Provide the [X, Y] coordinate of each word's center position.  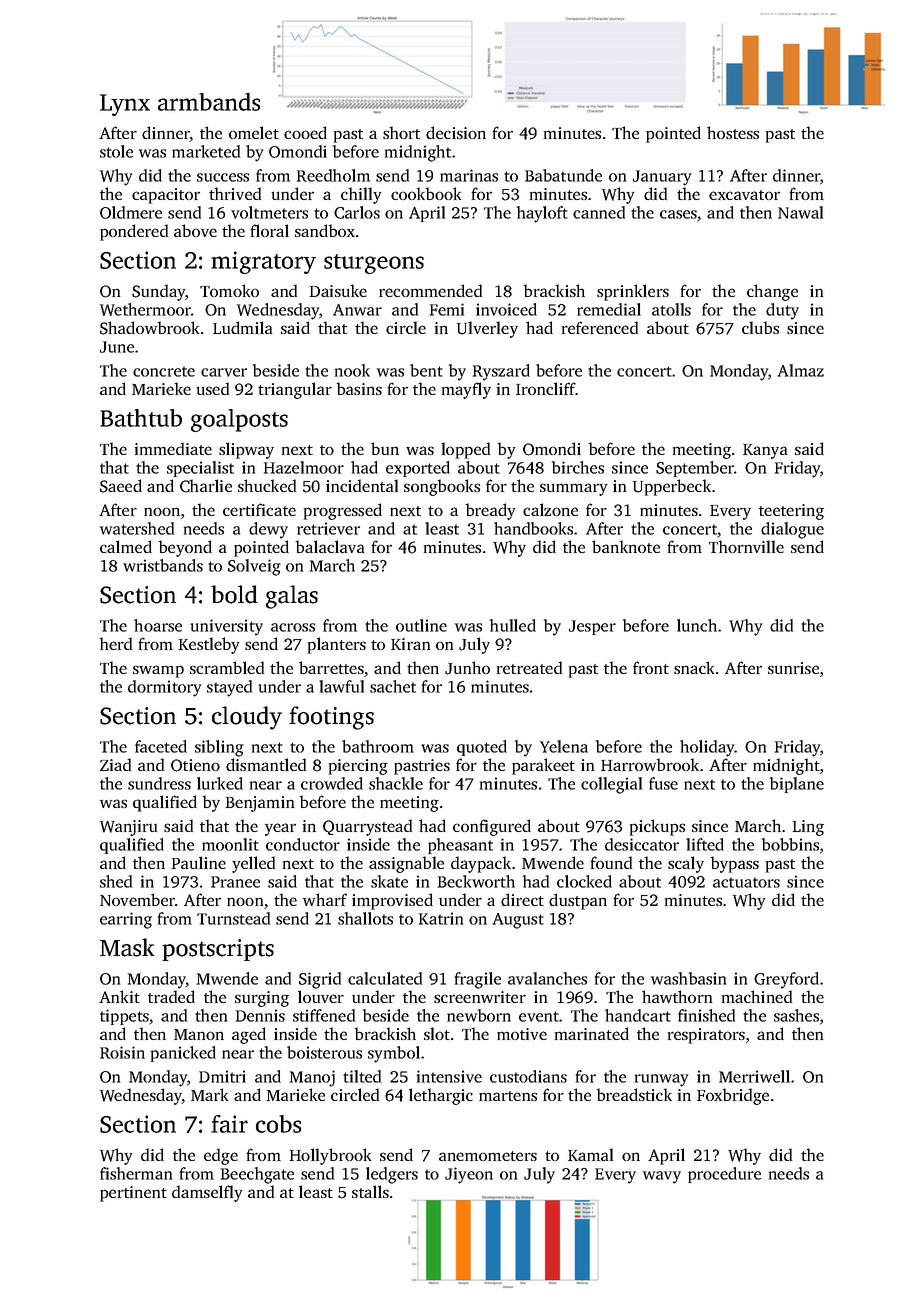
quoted [482, 748]
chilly [361, 195]
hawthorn [677, 996]
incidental [362, 485]
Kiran [410, 644]
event [539, 1016]
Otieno [195, 765]
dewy [268, 530]
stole [116, 151]
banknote [626, 546]
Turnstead [233, 918]
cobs [278, 1124]
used [213, 388]
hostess [733, 132]
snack [694, 667]
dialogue [792, 530]
